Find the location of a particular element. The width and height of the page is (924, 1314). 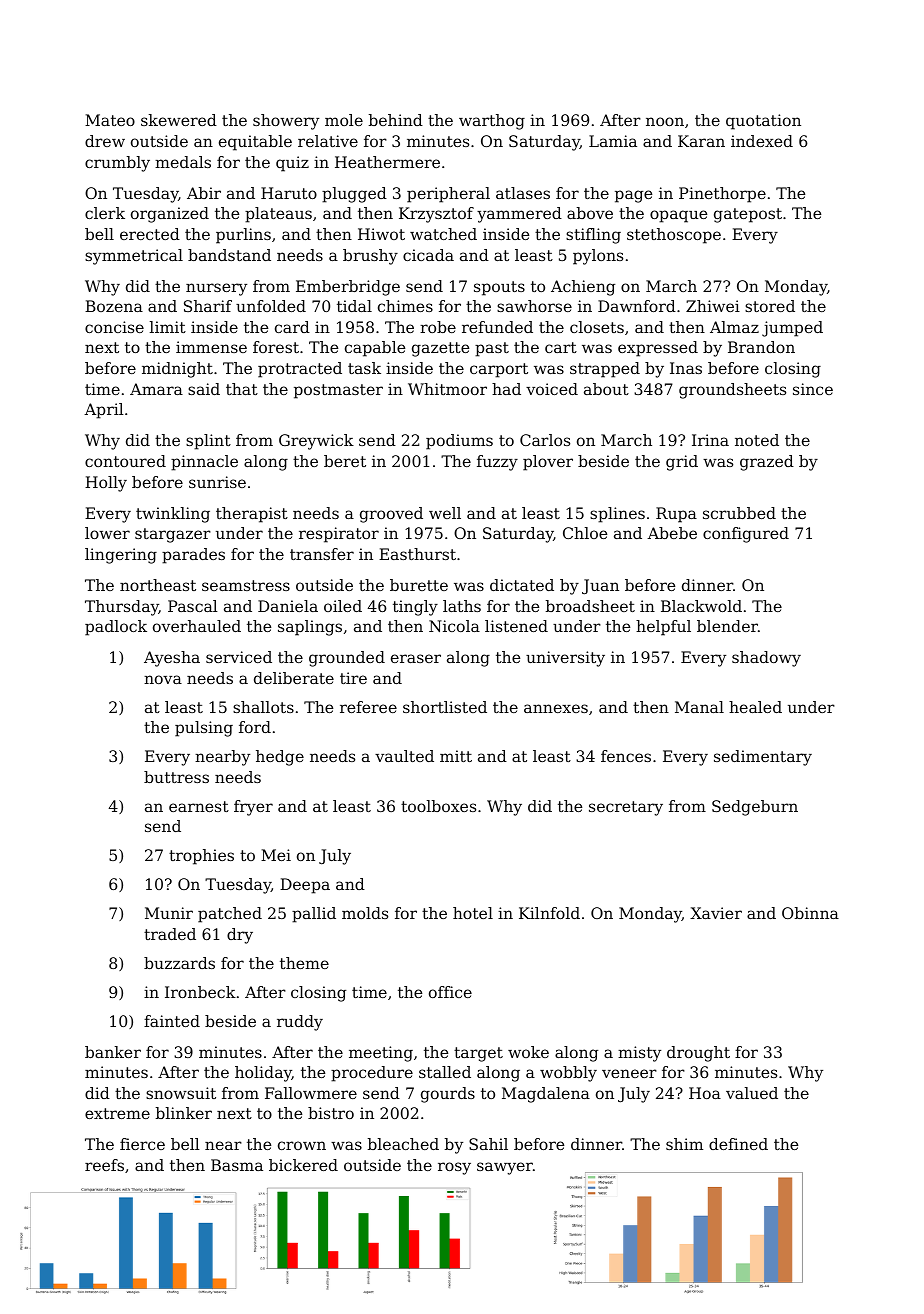

pinnacle is located at coordinates (204, 463).
